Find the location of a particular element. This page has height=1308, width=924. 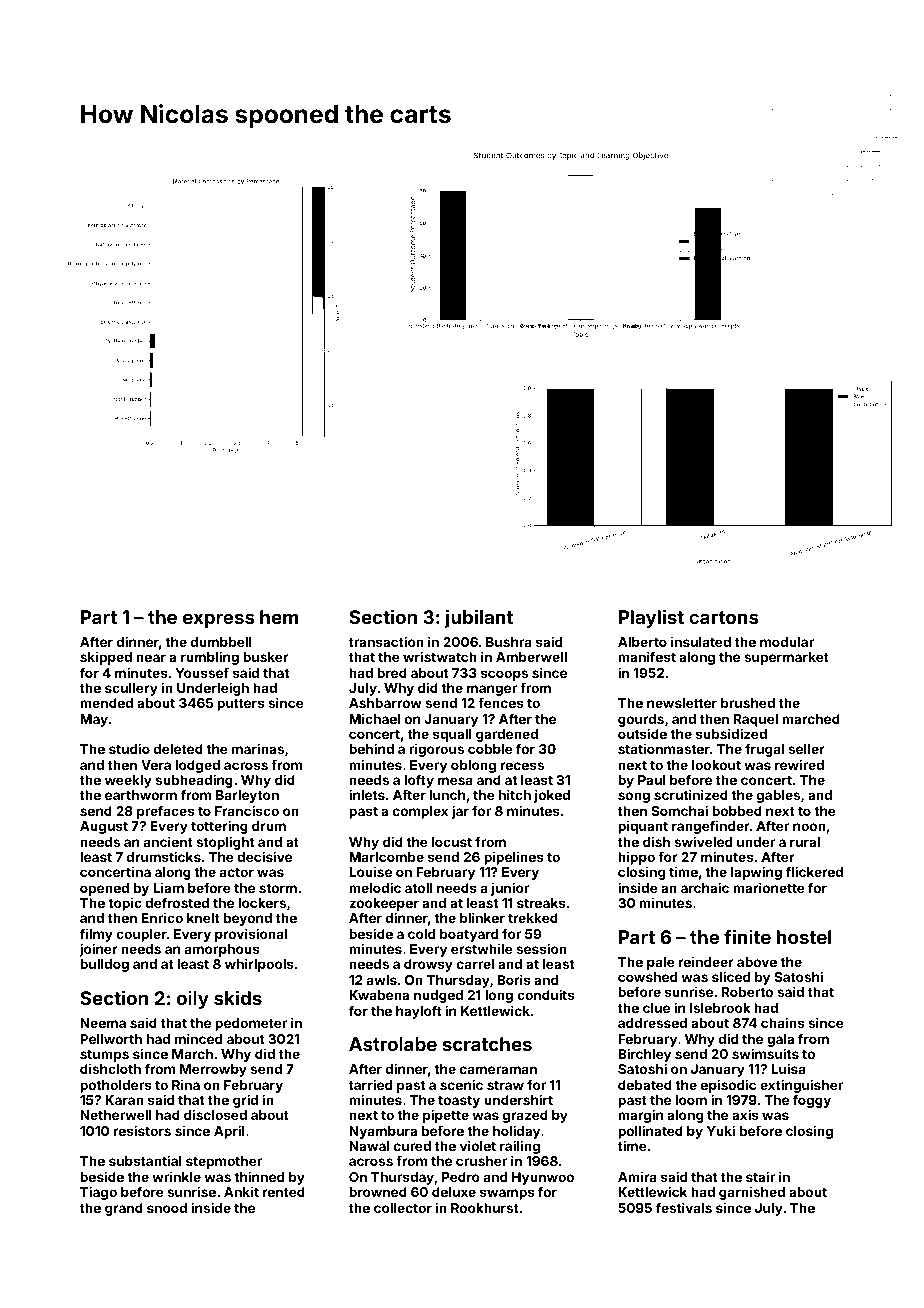

collector is located at coordinates (403, 1208).
